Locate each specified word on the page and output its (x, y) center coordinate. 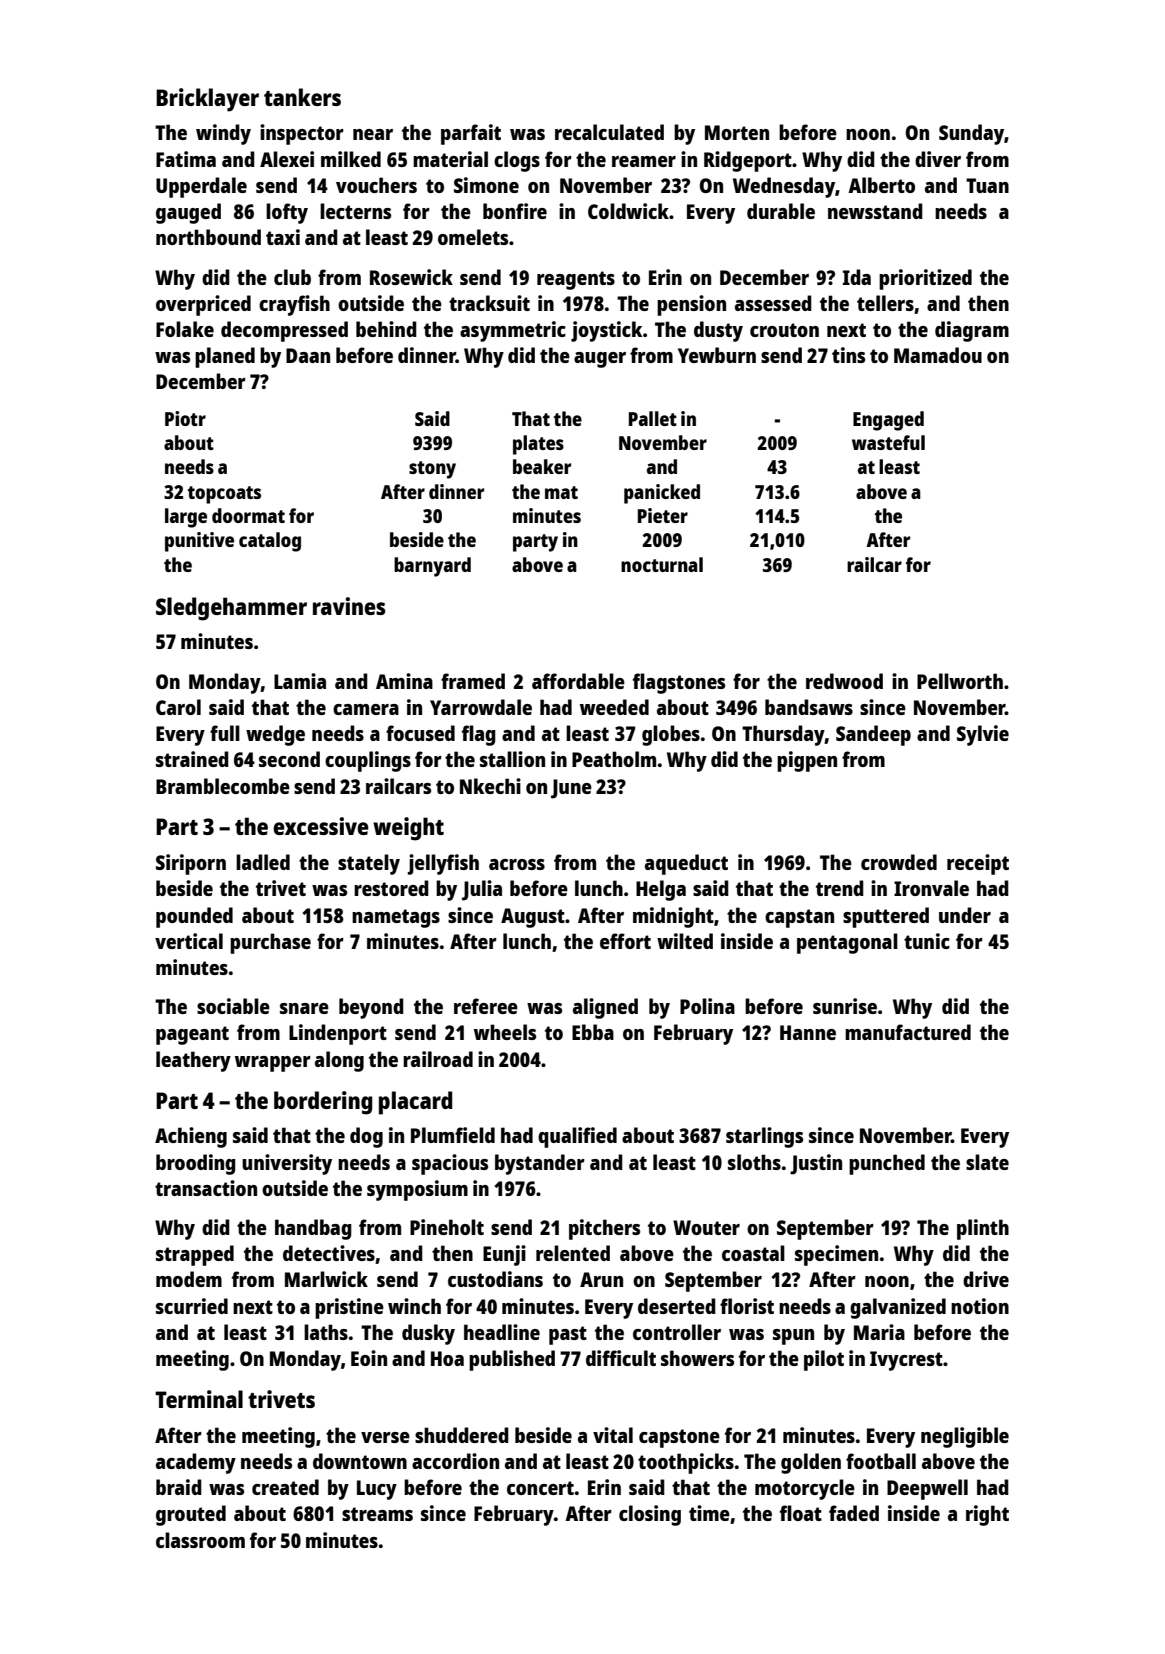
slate (987, 1162)
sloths (754, 1162)
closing (650, 1515)
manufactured (908, 1032)
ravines (349, 606)
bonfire (515, 211)
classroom (200, 1540)
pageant (192, 1035)
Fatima (186, 159)
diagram (972, 331)
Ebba (593, 1032)
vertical (189, 941)
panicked (662, 494)
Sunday (971, 134)
